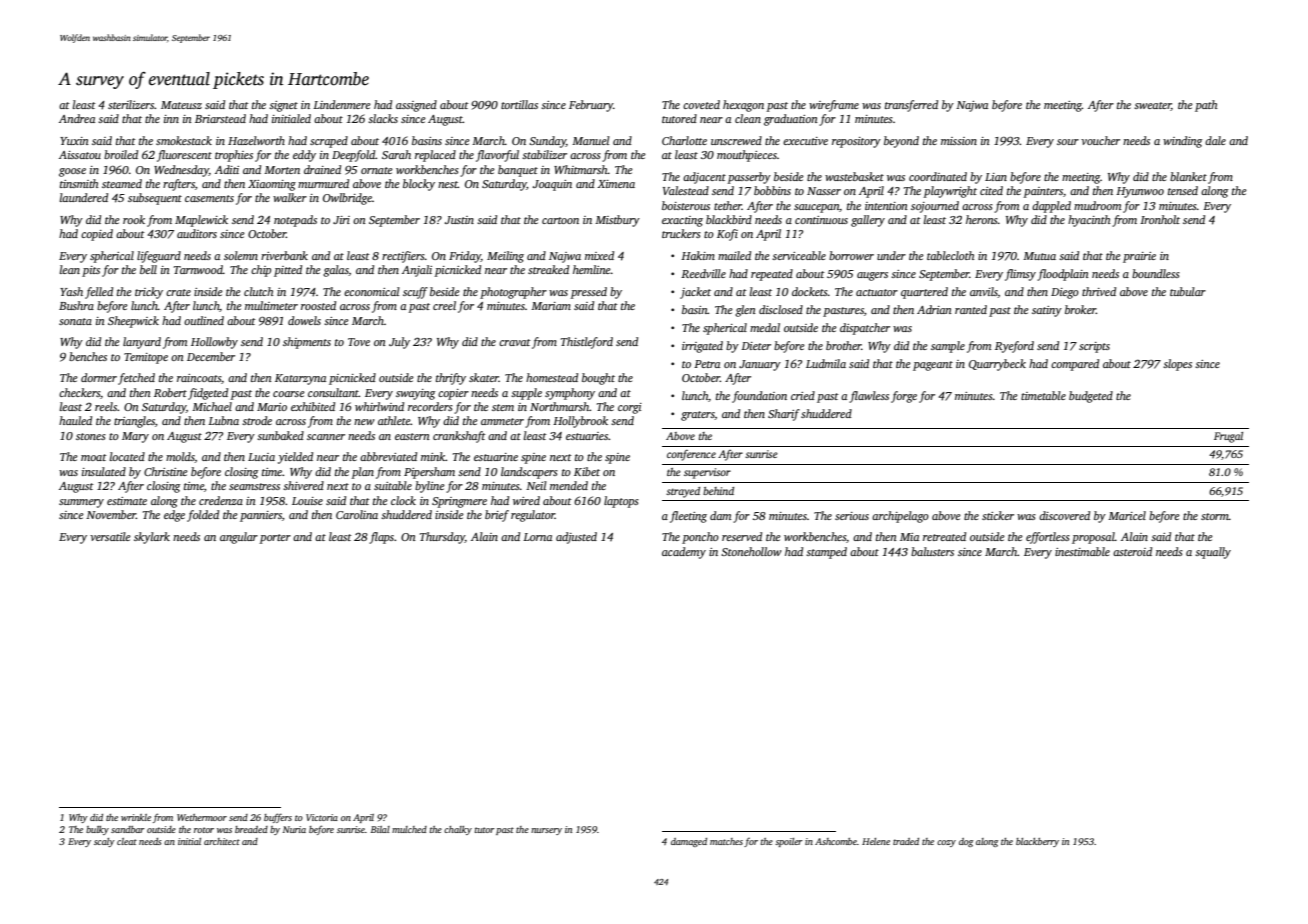  What do you see at coordinates (1064, 515) in the image?
I see `discovered` at bounding box center [1064, 515].
